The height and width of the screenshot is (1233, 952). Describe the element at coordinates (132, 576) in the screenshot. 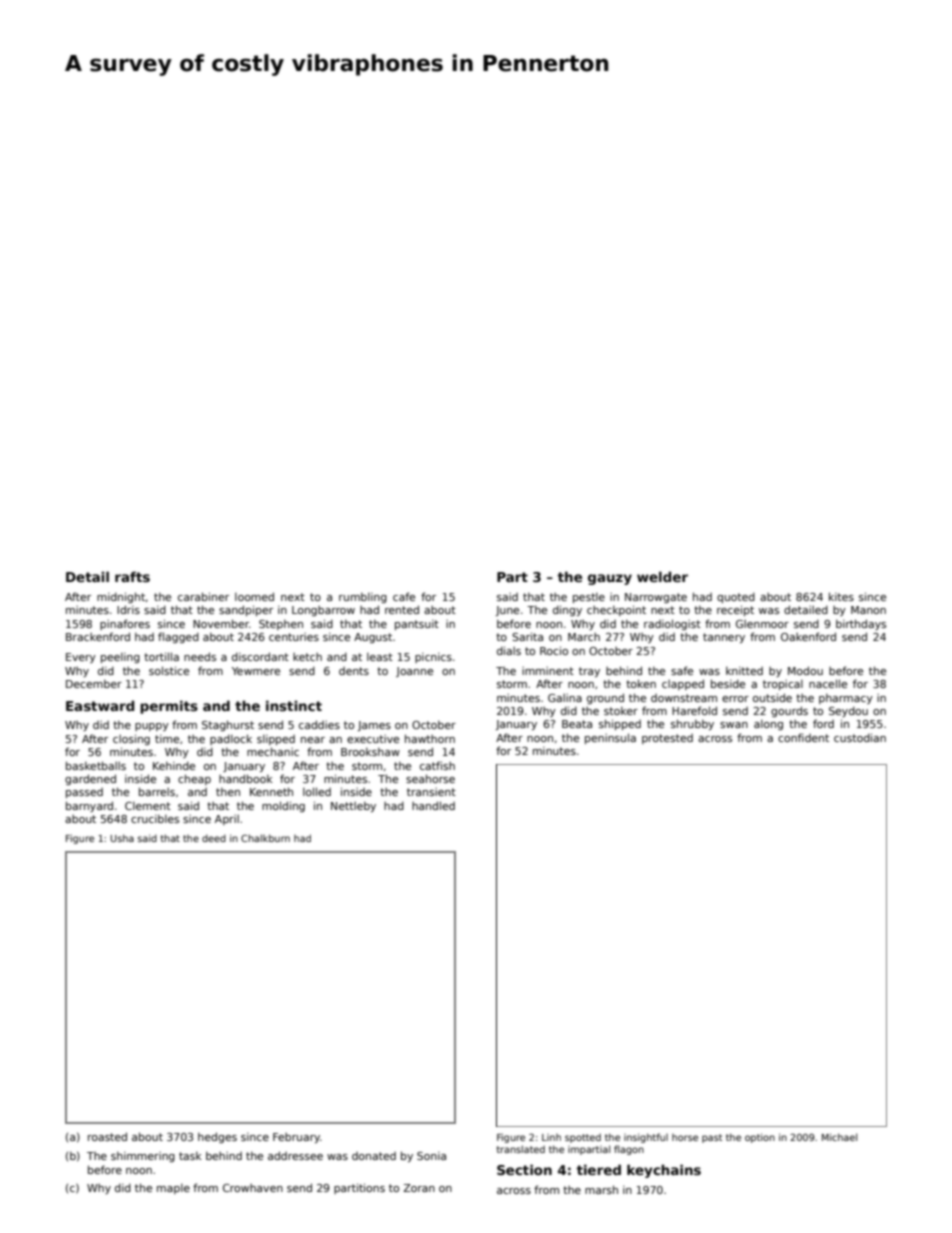

I see `rafts` at that location.
